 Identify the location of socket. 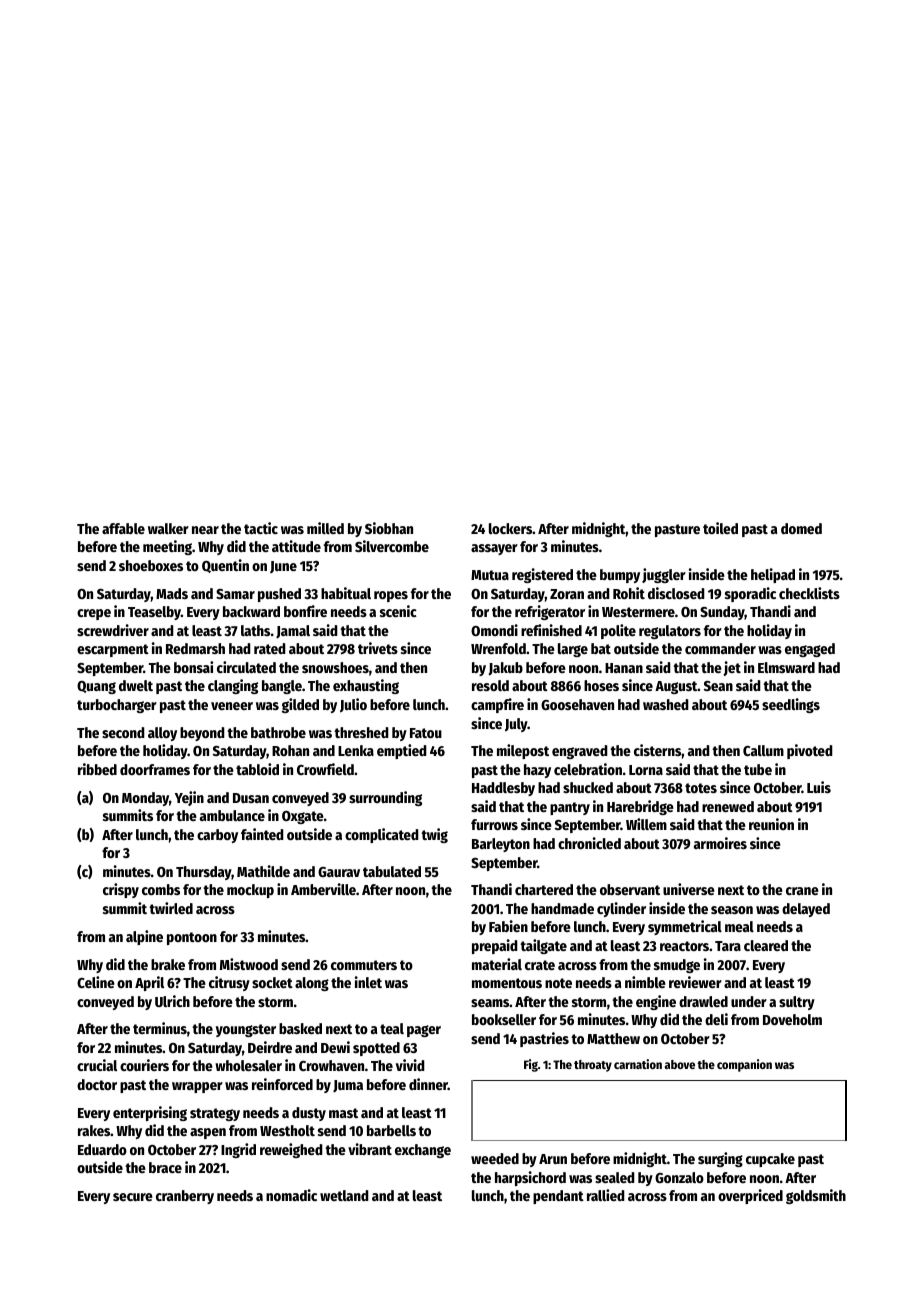
(272, 982).
